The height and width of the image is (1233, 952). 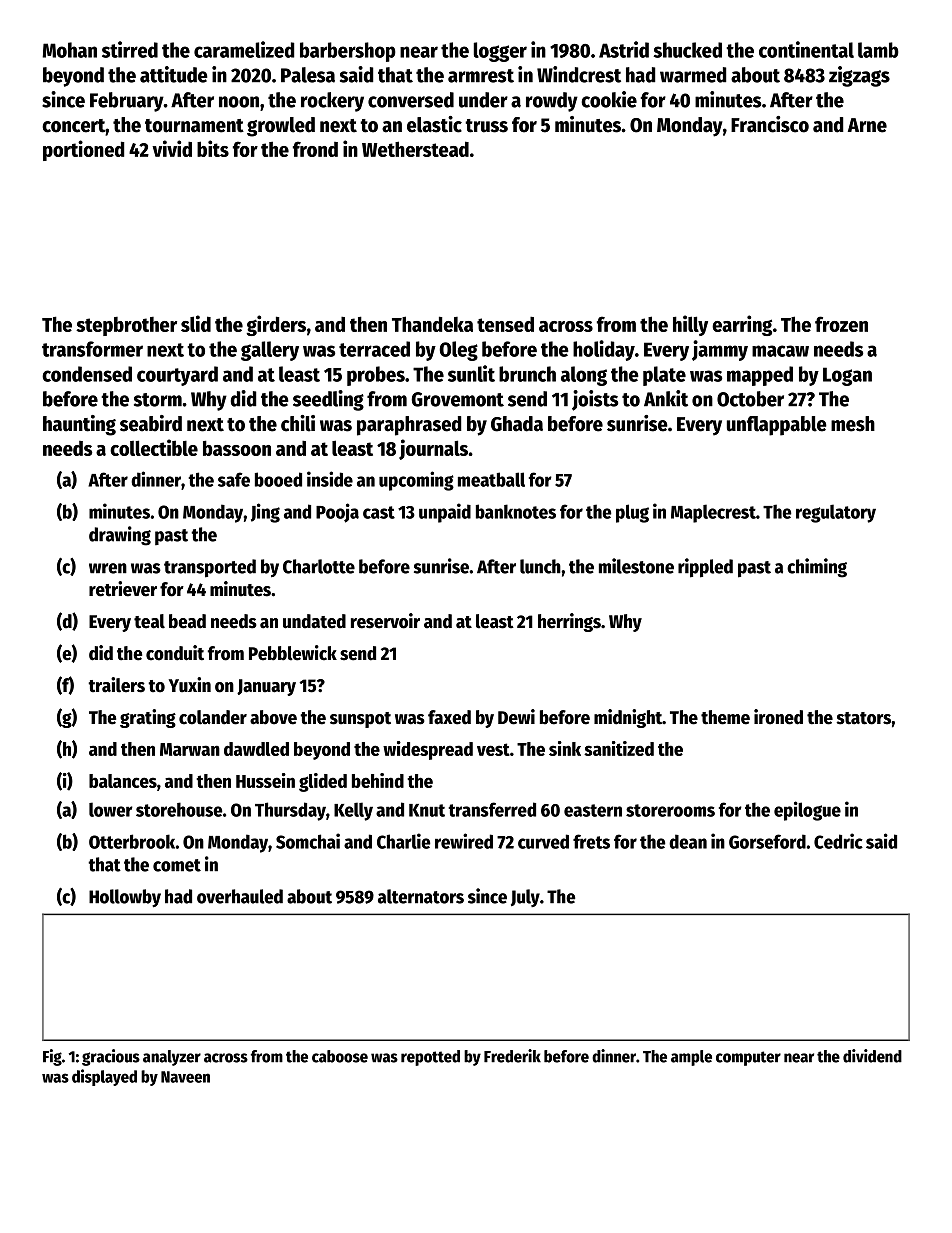 What do you see at coordinates (777, 426) in the image?
I see `unflappable` at bounding box center [777, 426].
